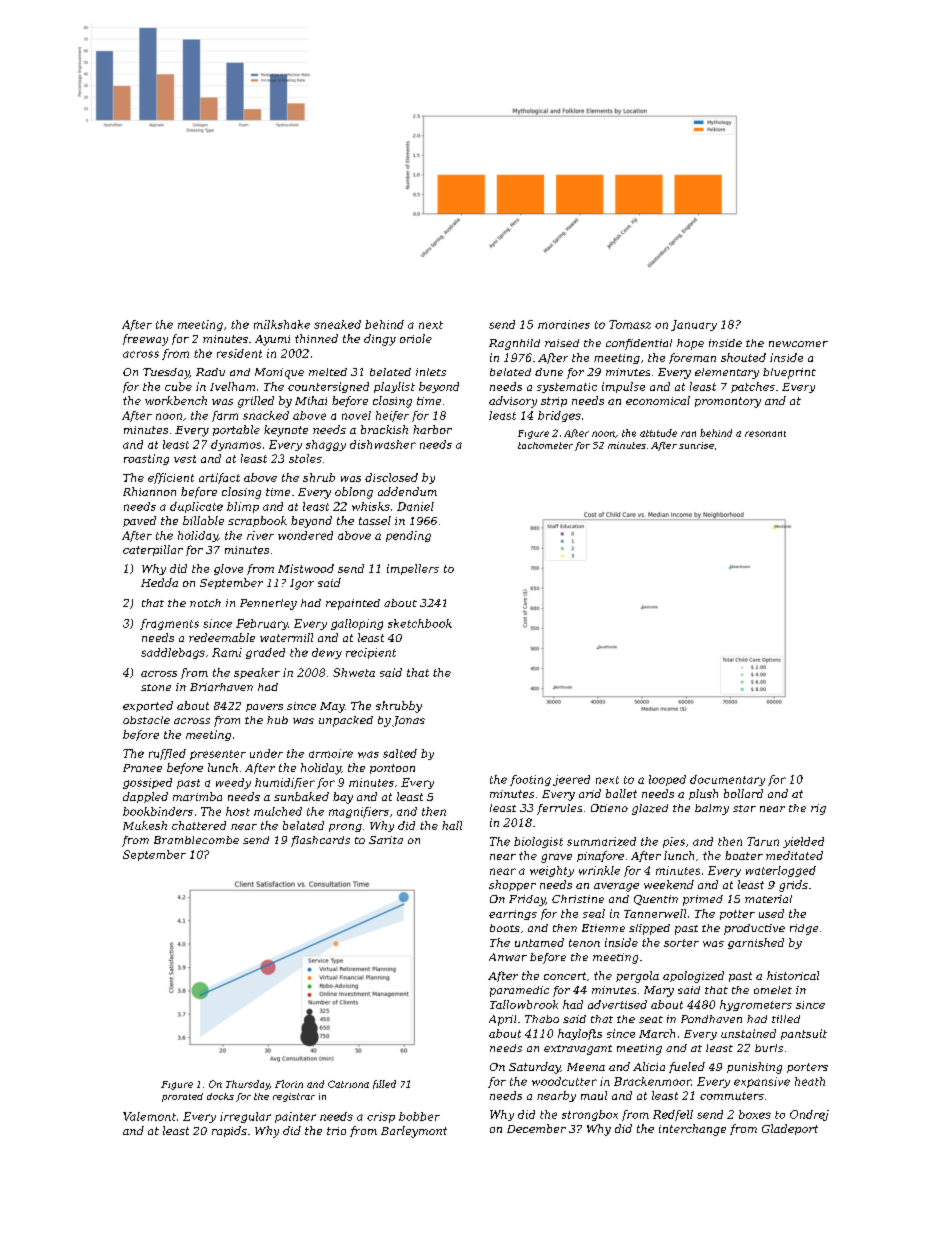 This screenshot has height=1233, width=952. What do you see at coordinates (229, 1131) in the screenshot?
I see `rapids` at bounding box center [229, 1131].
